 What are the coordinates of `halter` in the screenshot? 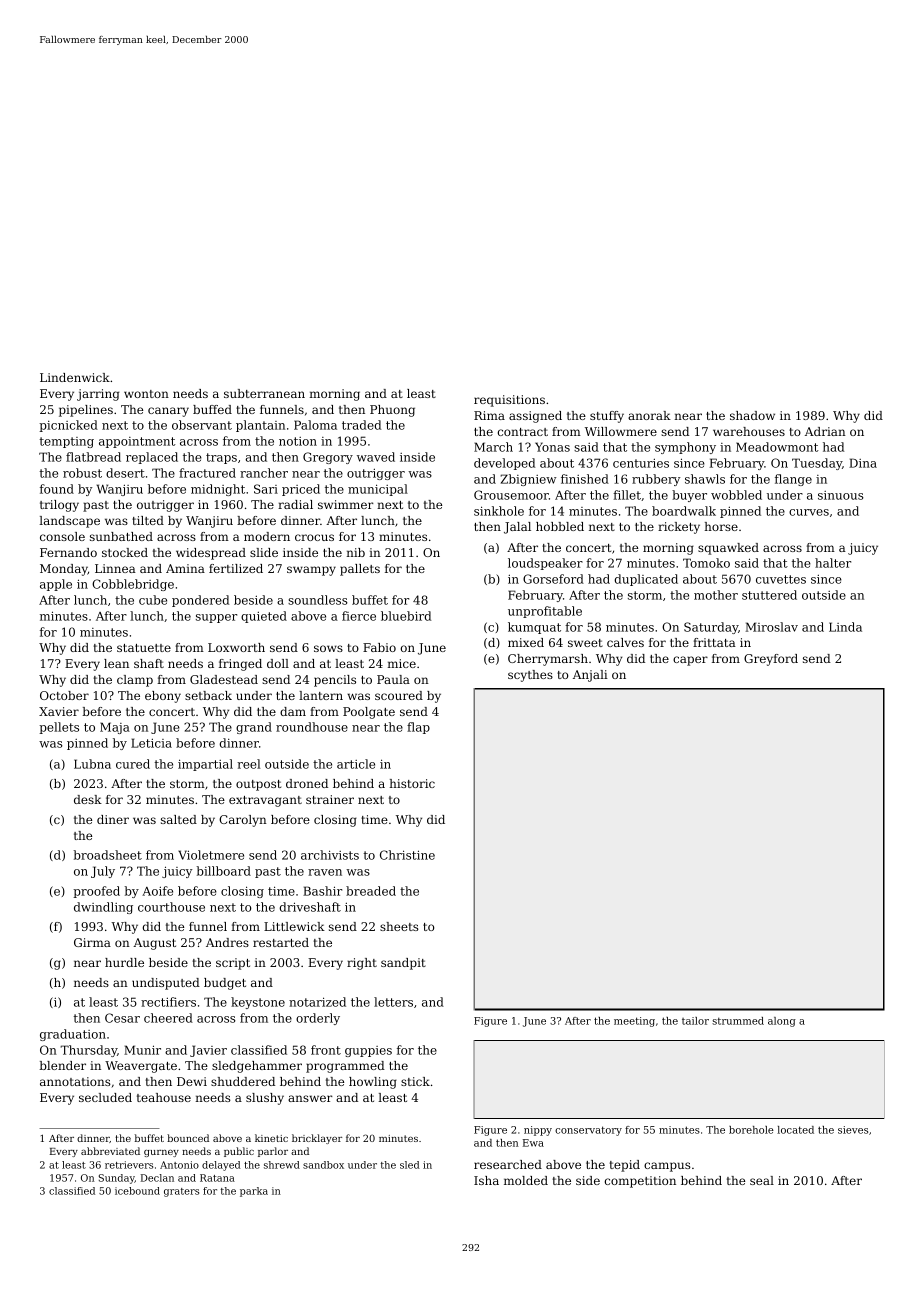 It's located at (833, 563).
